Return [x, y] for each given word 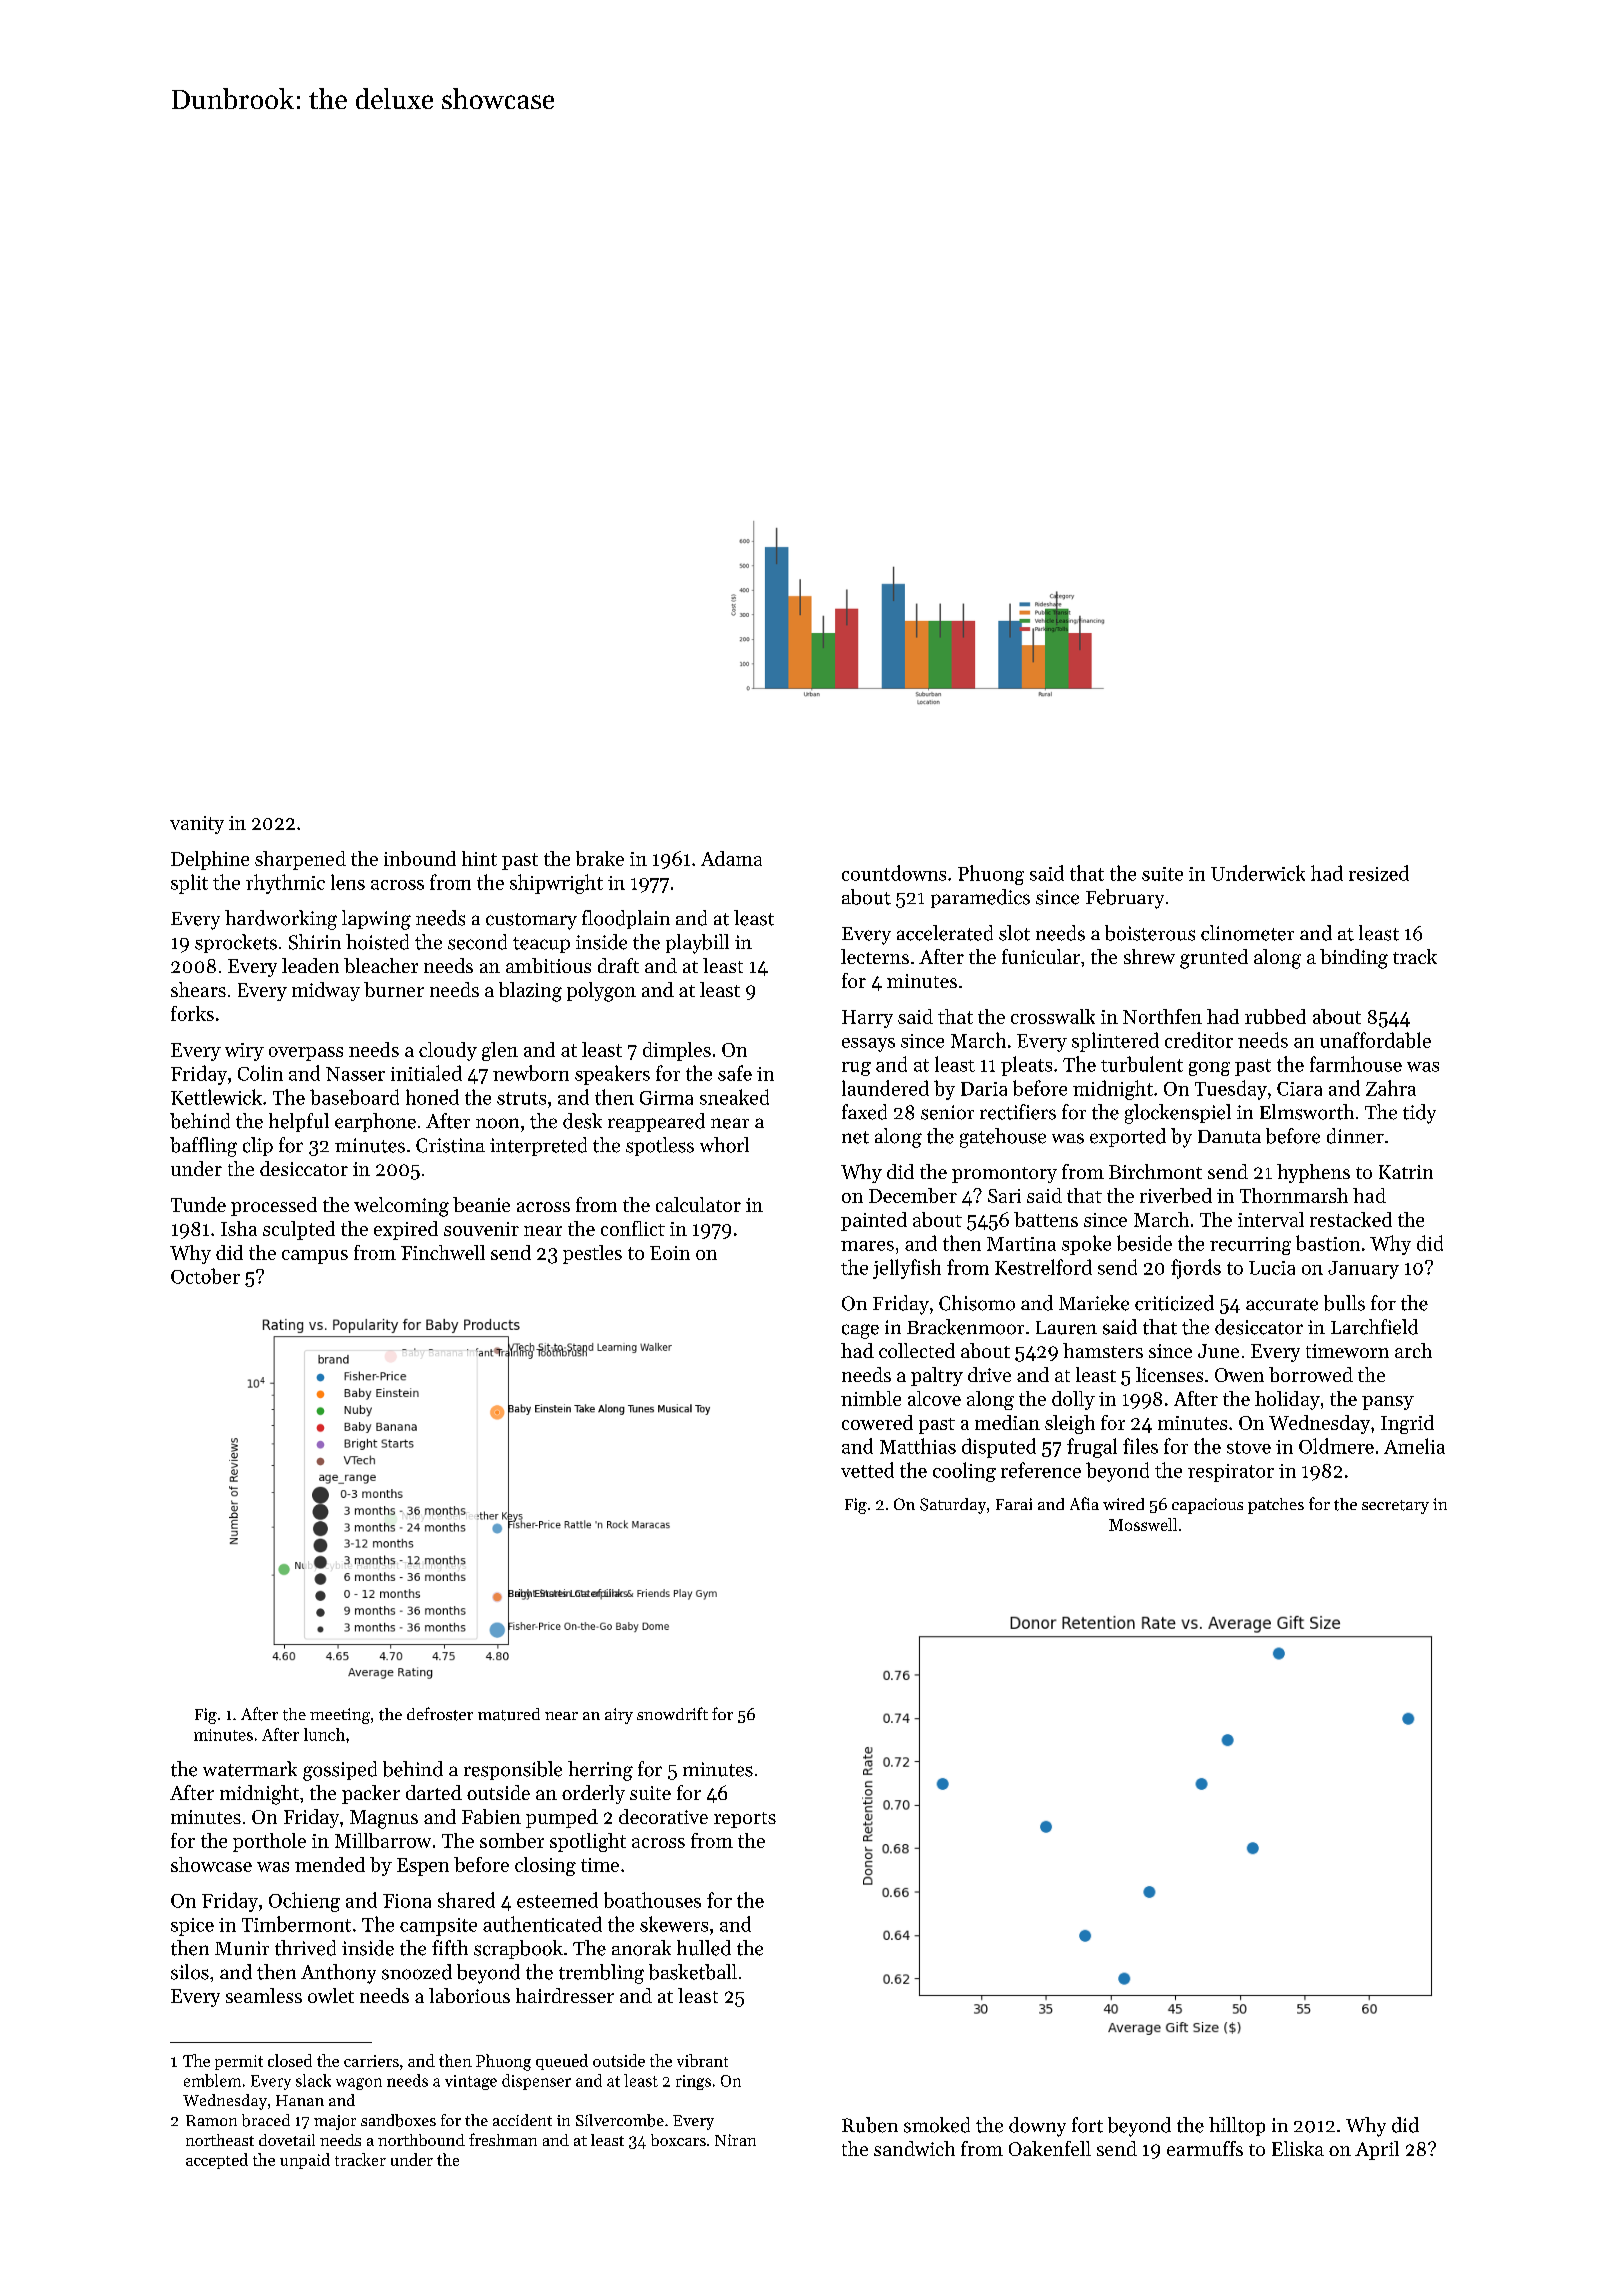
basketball [693, 1972]
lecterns [875, 956]
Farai [1014, 1504]
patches [1276, 1506]
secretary [1395, 1507]
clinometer [1247, 933]
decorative [663, 1816]
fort [1087, 2125]
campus [315, 1257]
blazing [530, 992]
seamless [264, 1995]
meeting [340, 1716]
